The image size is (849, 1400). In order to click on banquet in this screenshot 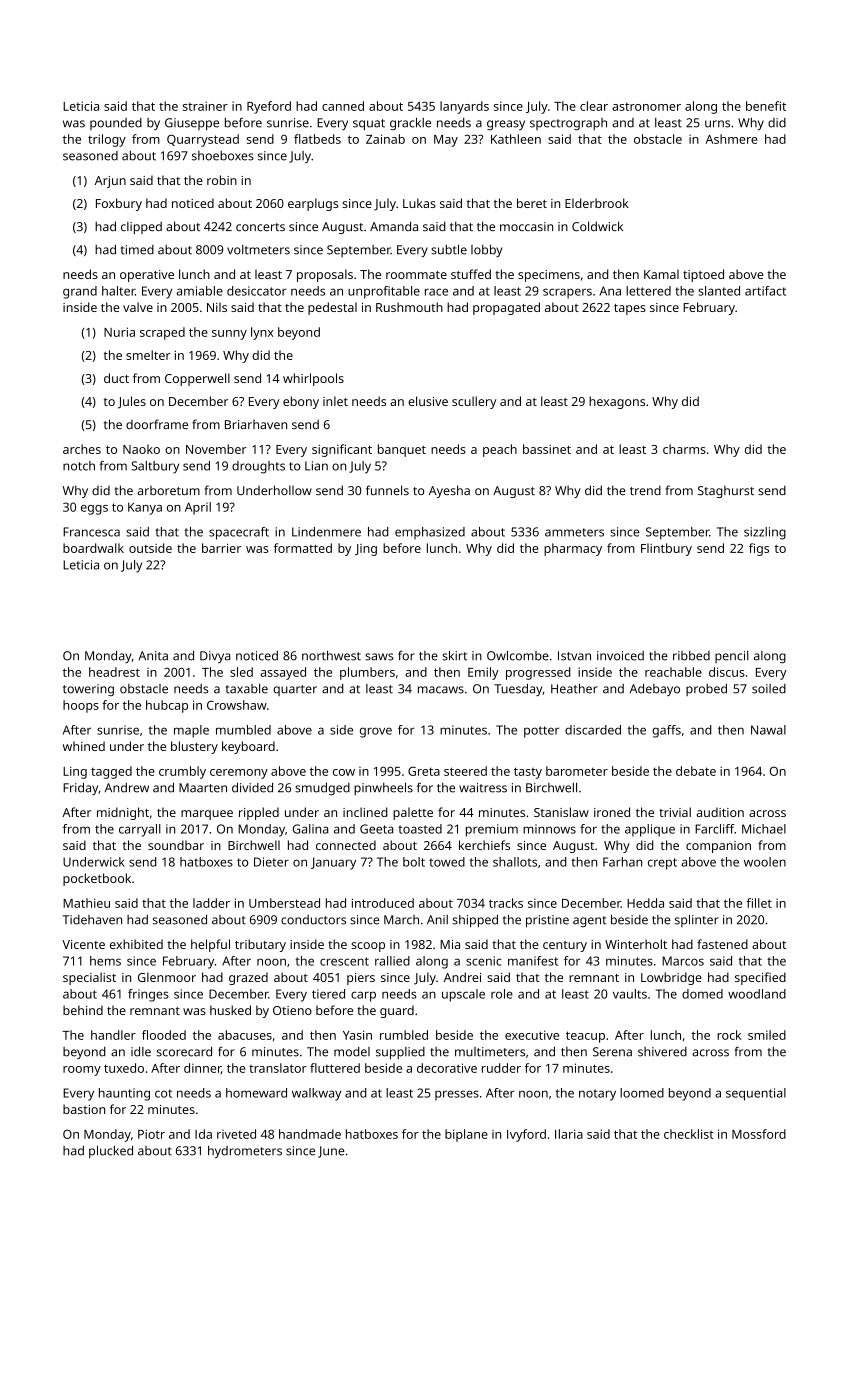, I will do `click(402, 450)`.
